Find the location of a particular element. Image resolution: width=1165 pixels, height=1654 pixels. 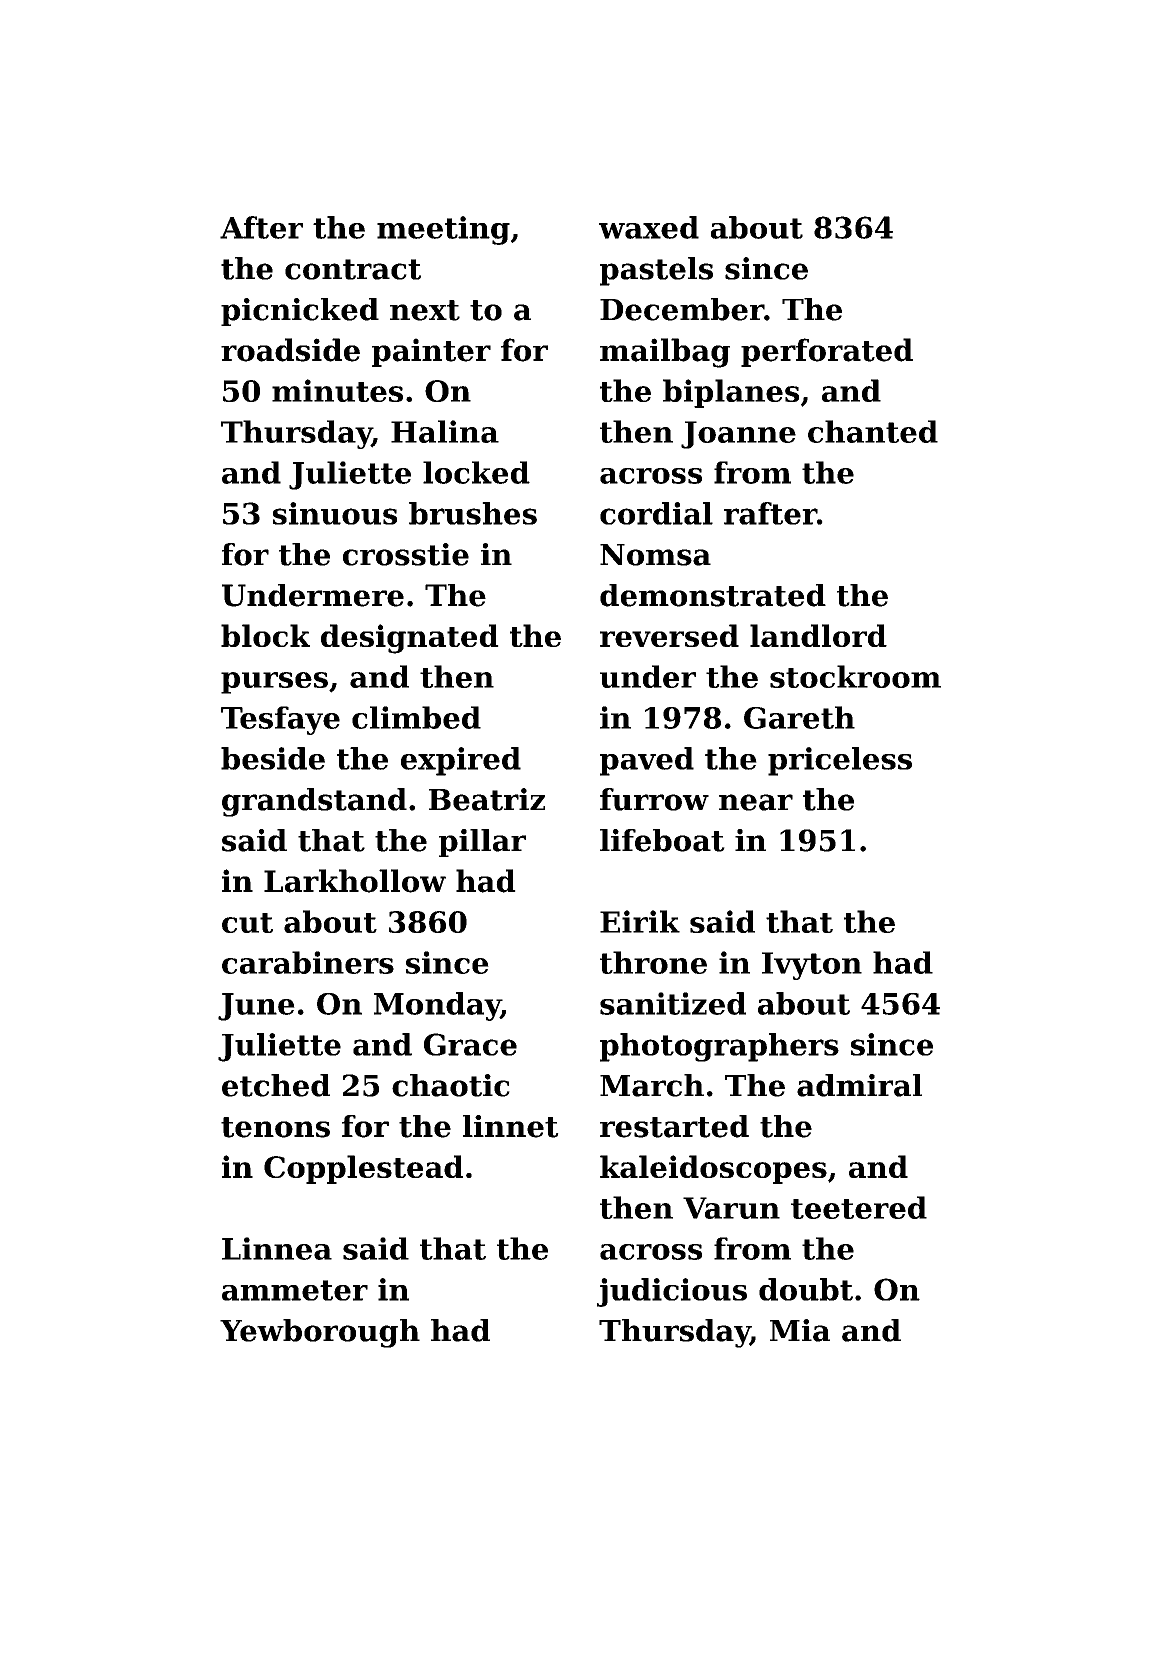

Copplestead is located at coordinates (363, 1169).
